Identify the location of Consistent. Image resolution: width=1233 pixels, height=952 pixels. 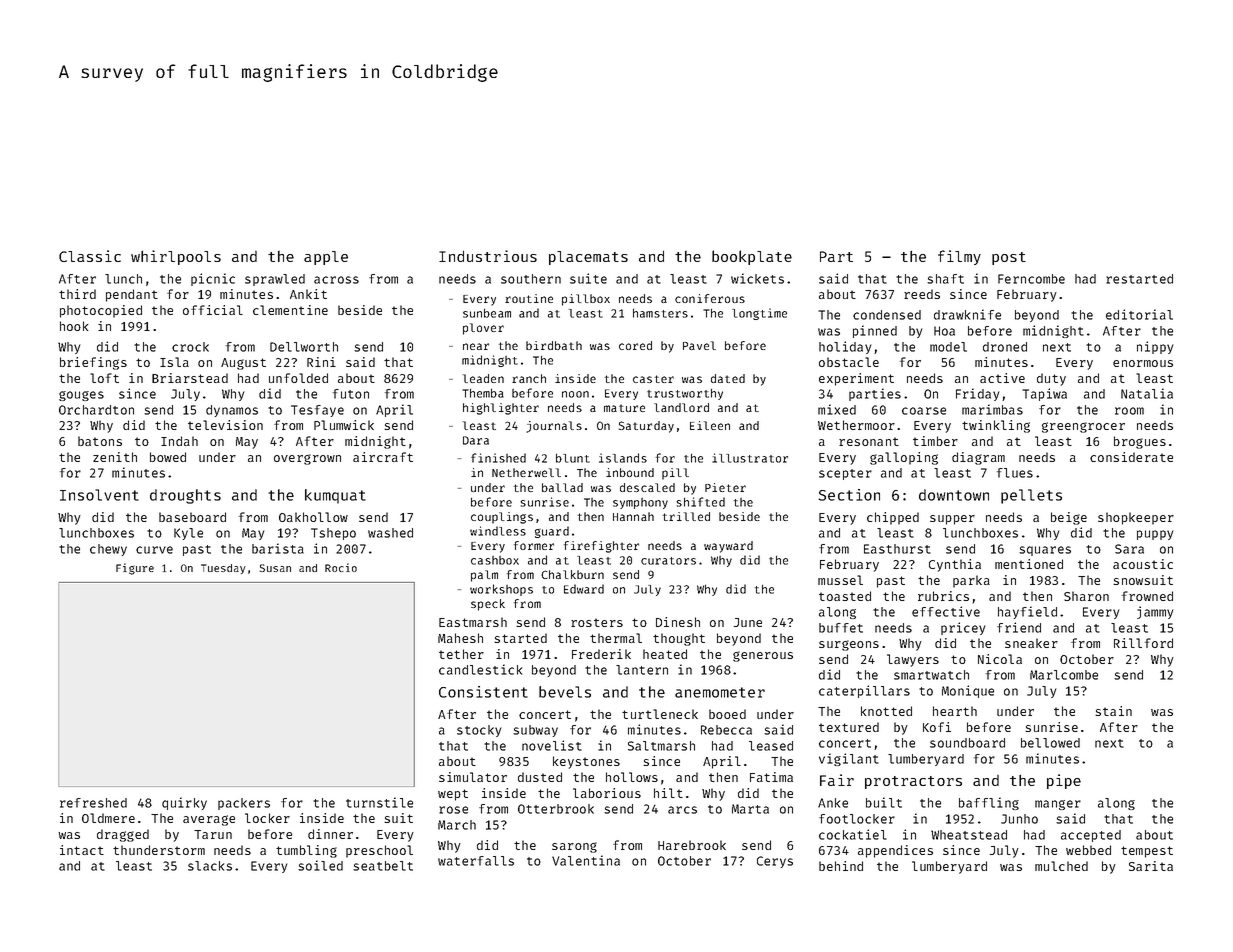
(483, 692).
